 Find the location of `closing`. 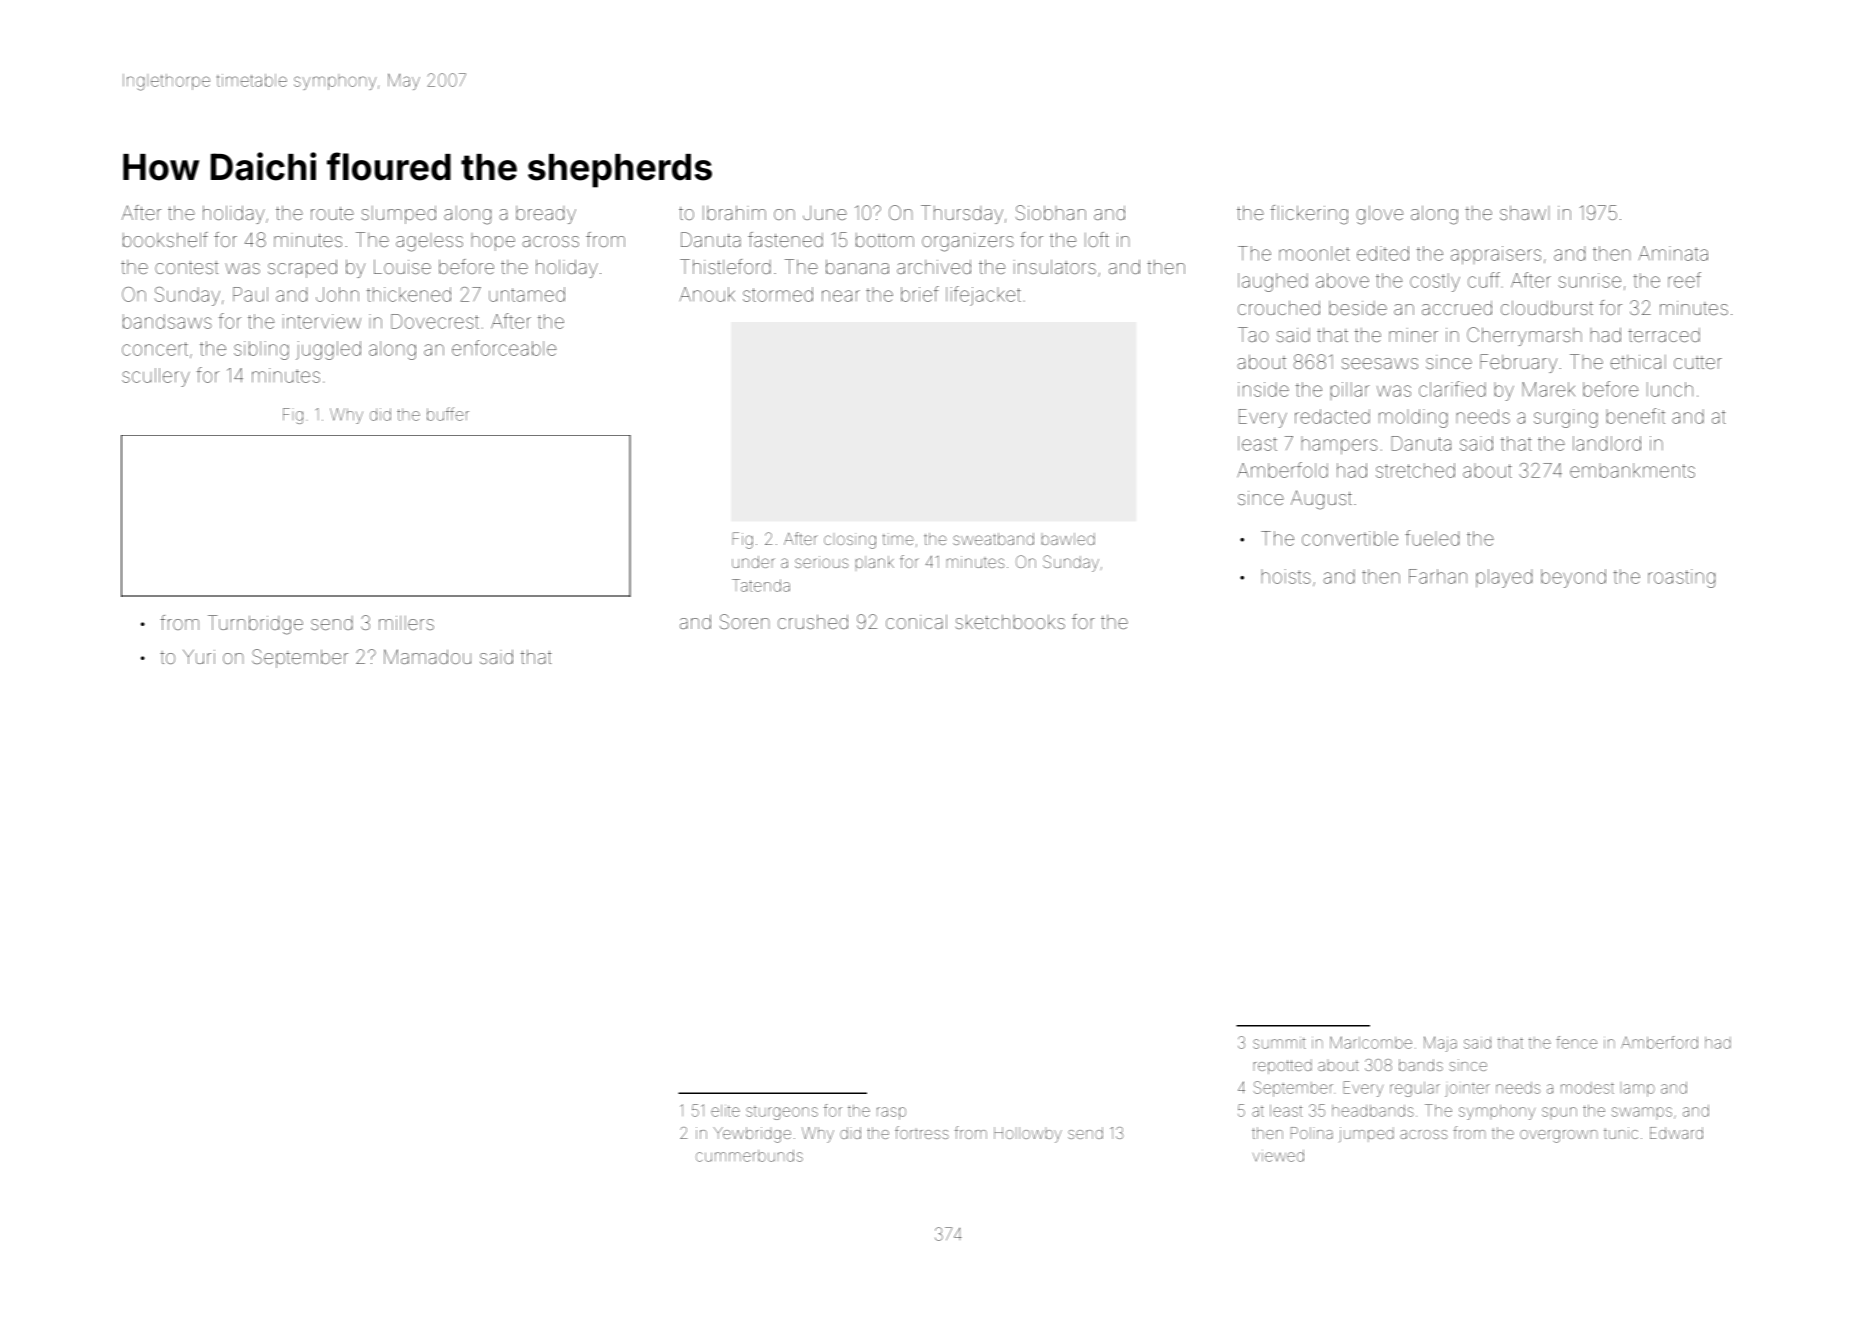

closing is located at coordinates (850, 541).
